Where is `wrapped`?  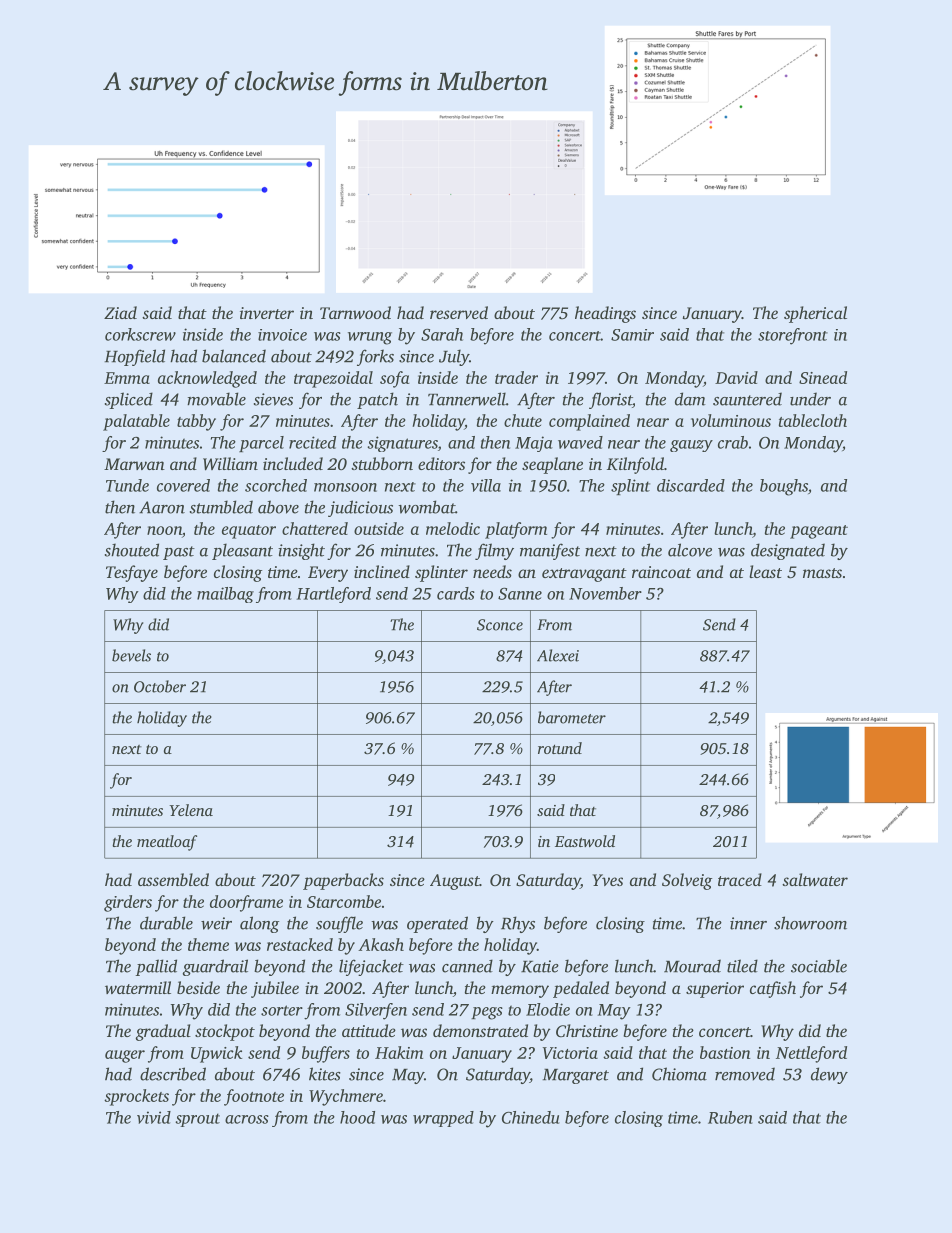
wrapped is located at coordinates (443, 1119).
